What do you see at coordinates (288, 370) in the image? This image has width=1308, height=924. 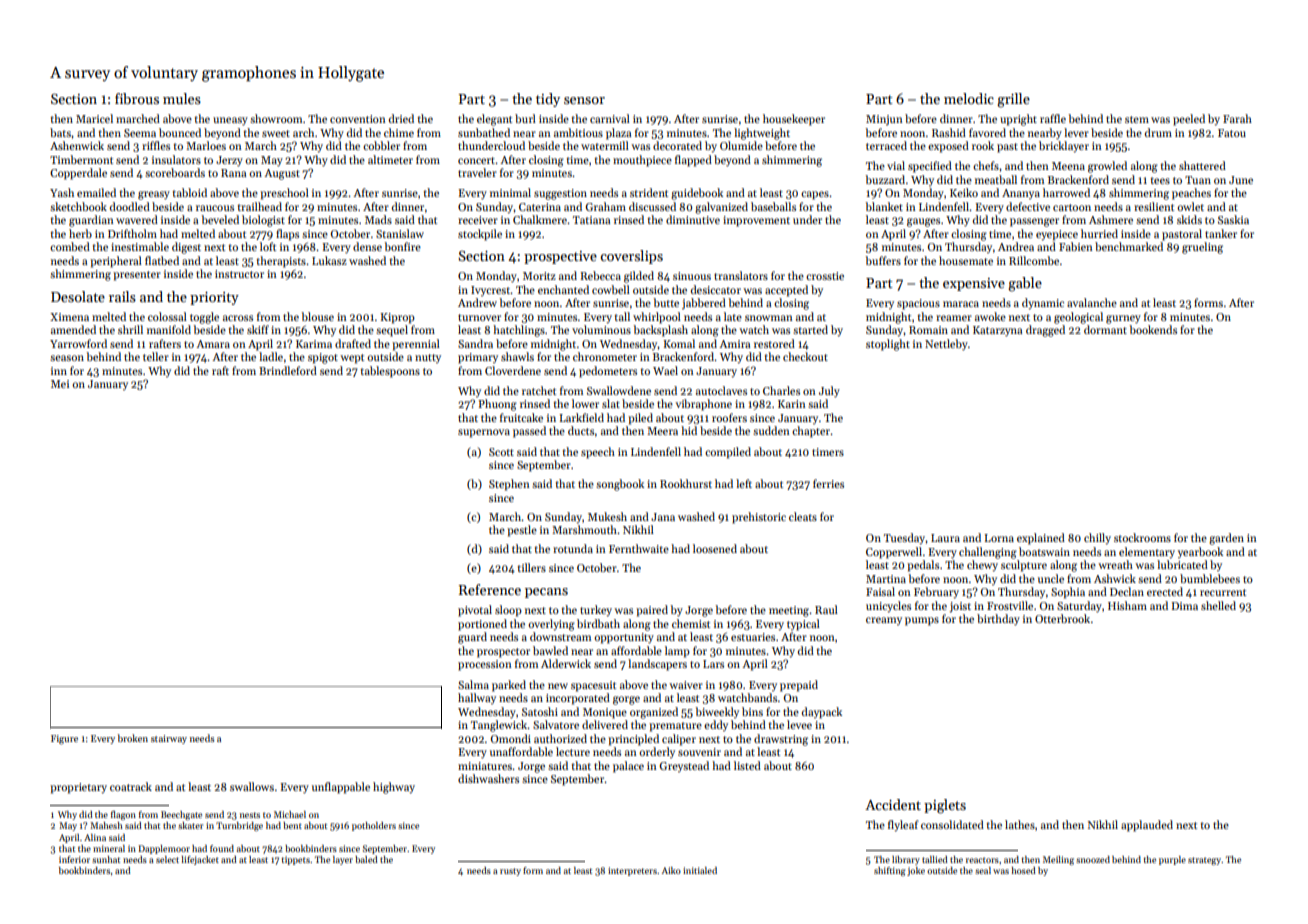 I see `Brindleford` at bounding box center [288, 370].
